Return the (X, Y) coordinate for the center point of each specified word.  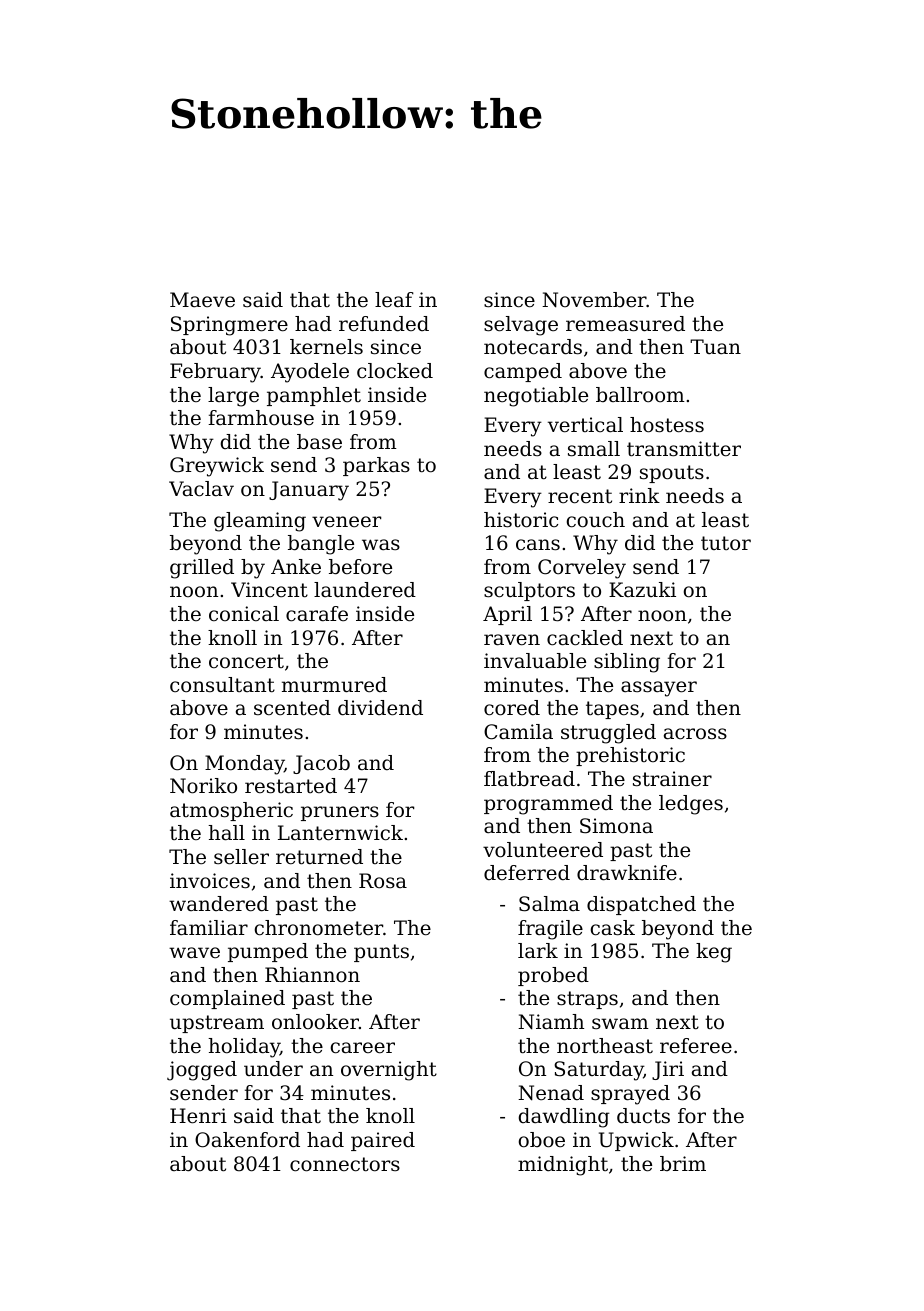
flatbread (529, 779)
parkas (376, 466)
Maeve (202, 300)
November (594, 300)
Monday (244, 765)
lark (538, 950)
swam (620, 1023)
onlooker (315, 1022)
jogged (202, 1071)
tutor (726, 543)
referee (696, 1046)
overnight (389, 1071)
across (695, 734)
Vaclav (201, 489)
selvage (521, 326)
